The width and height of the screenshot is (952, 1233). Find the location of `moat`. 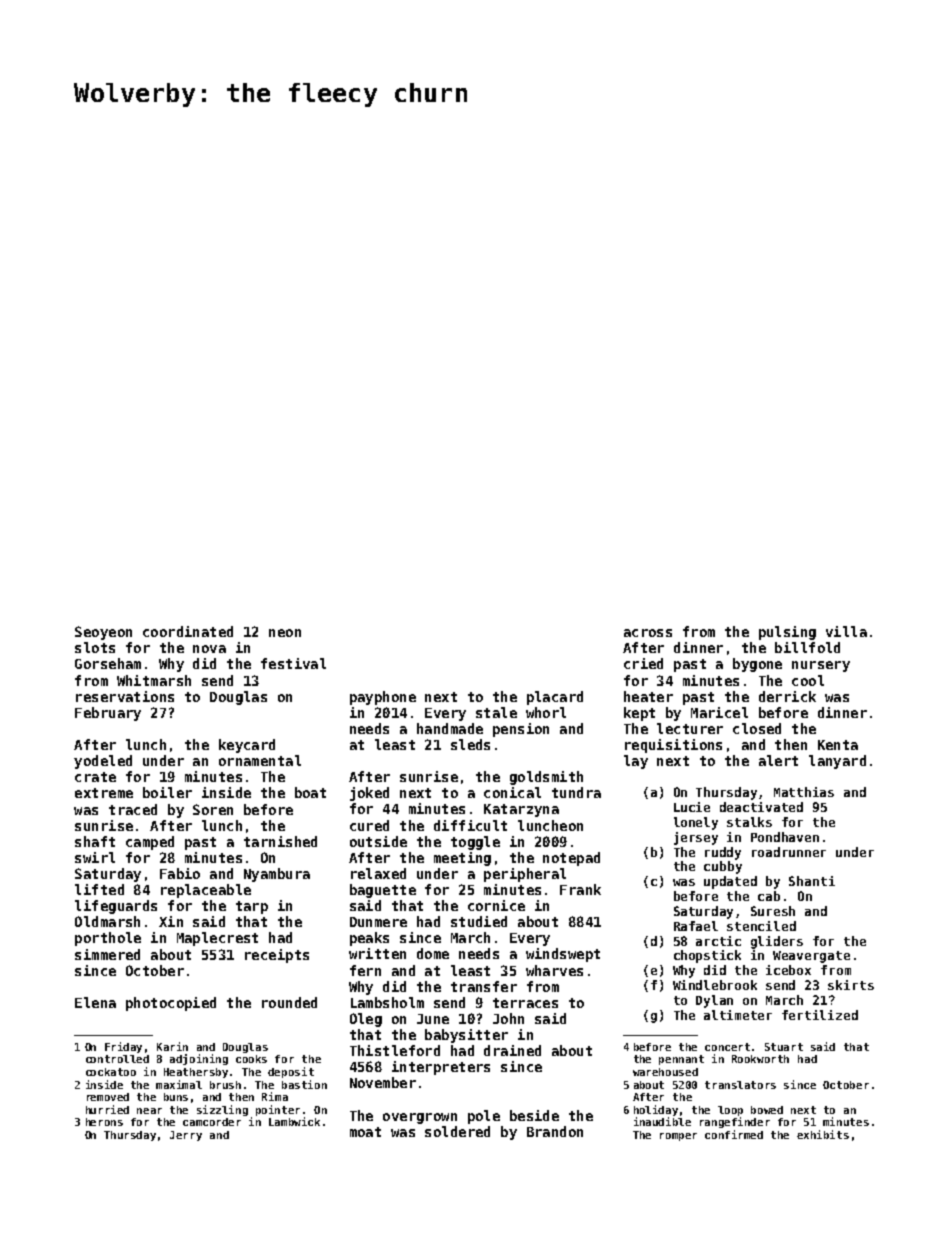

moat is located at coordinates (365, 1132).
